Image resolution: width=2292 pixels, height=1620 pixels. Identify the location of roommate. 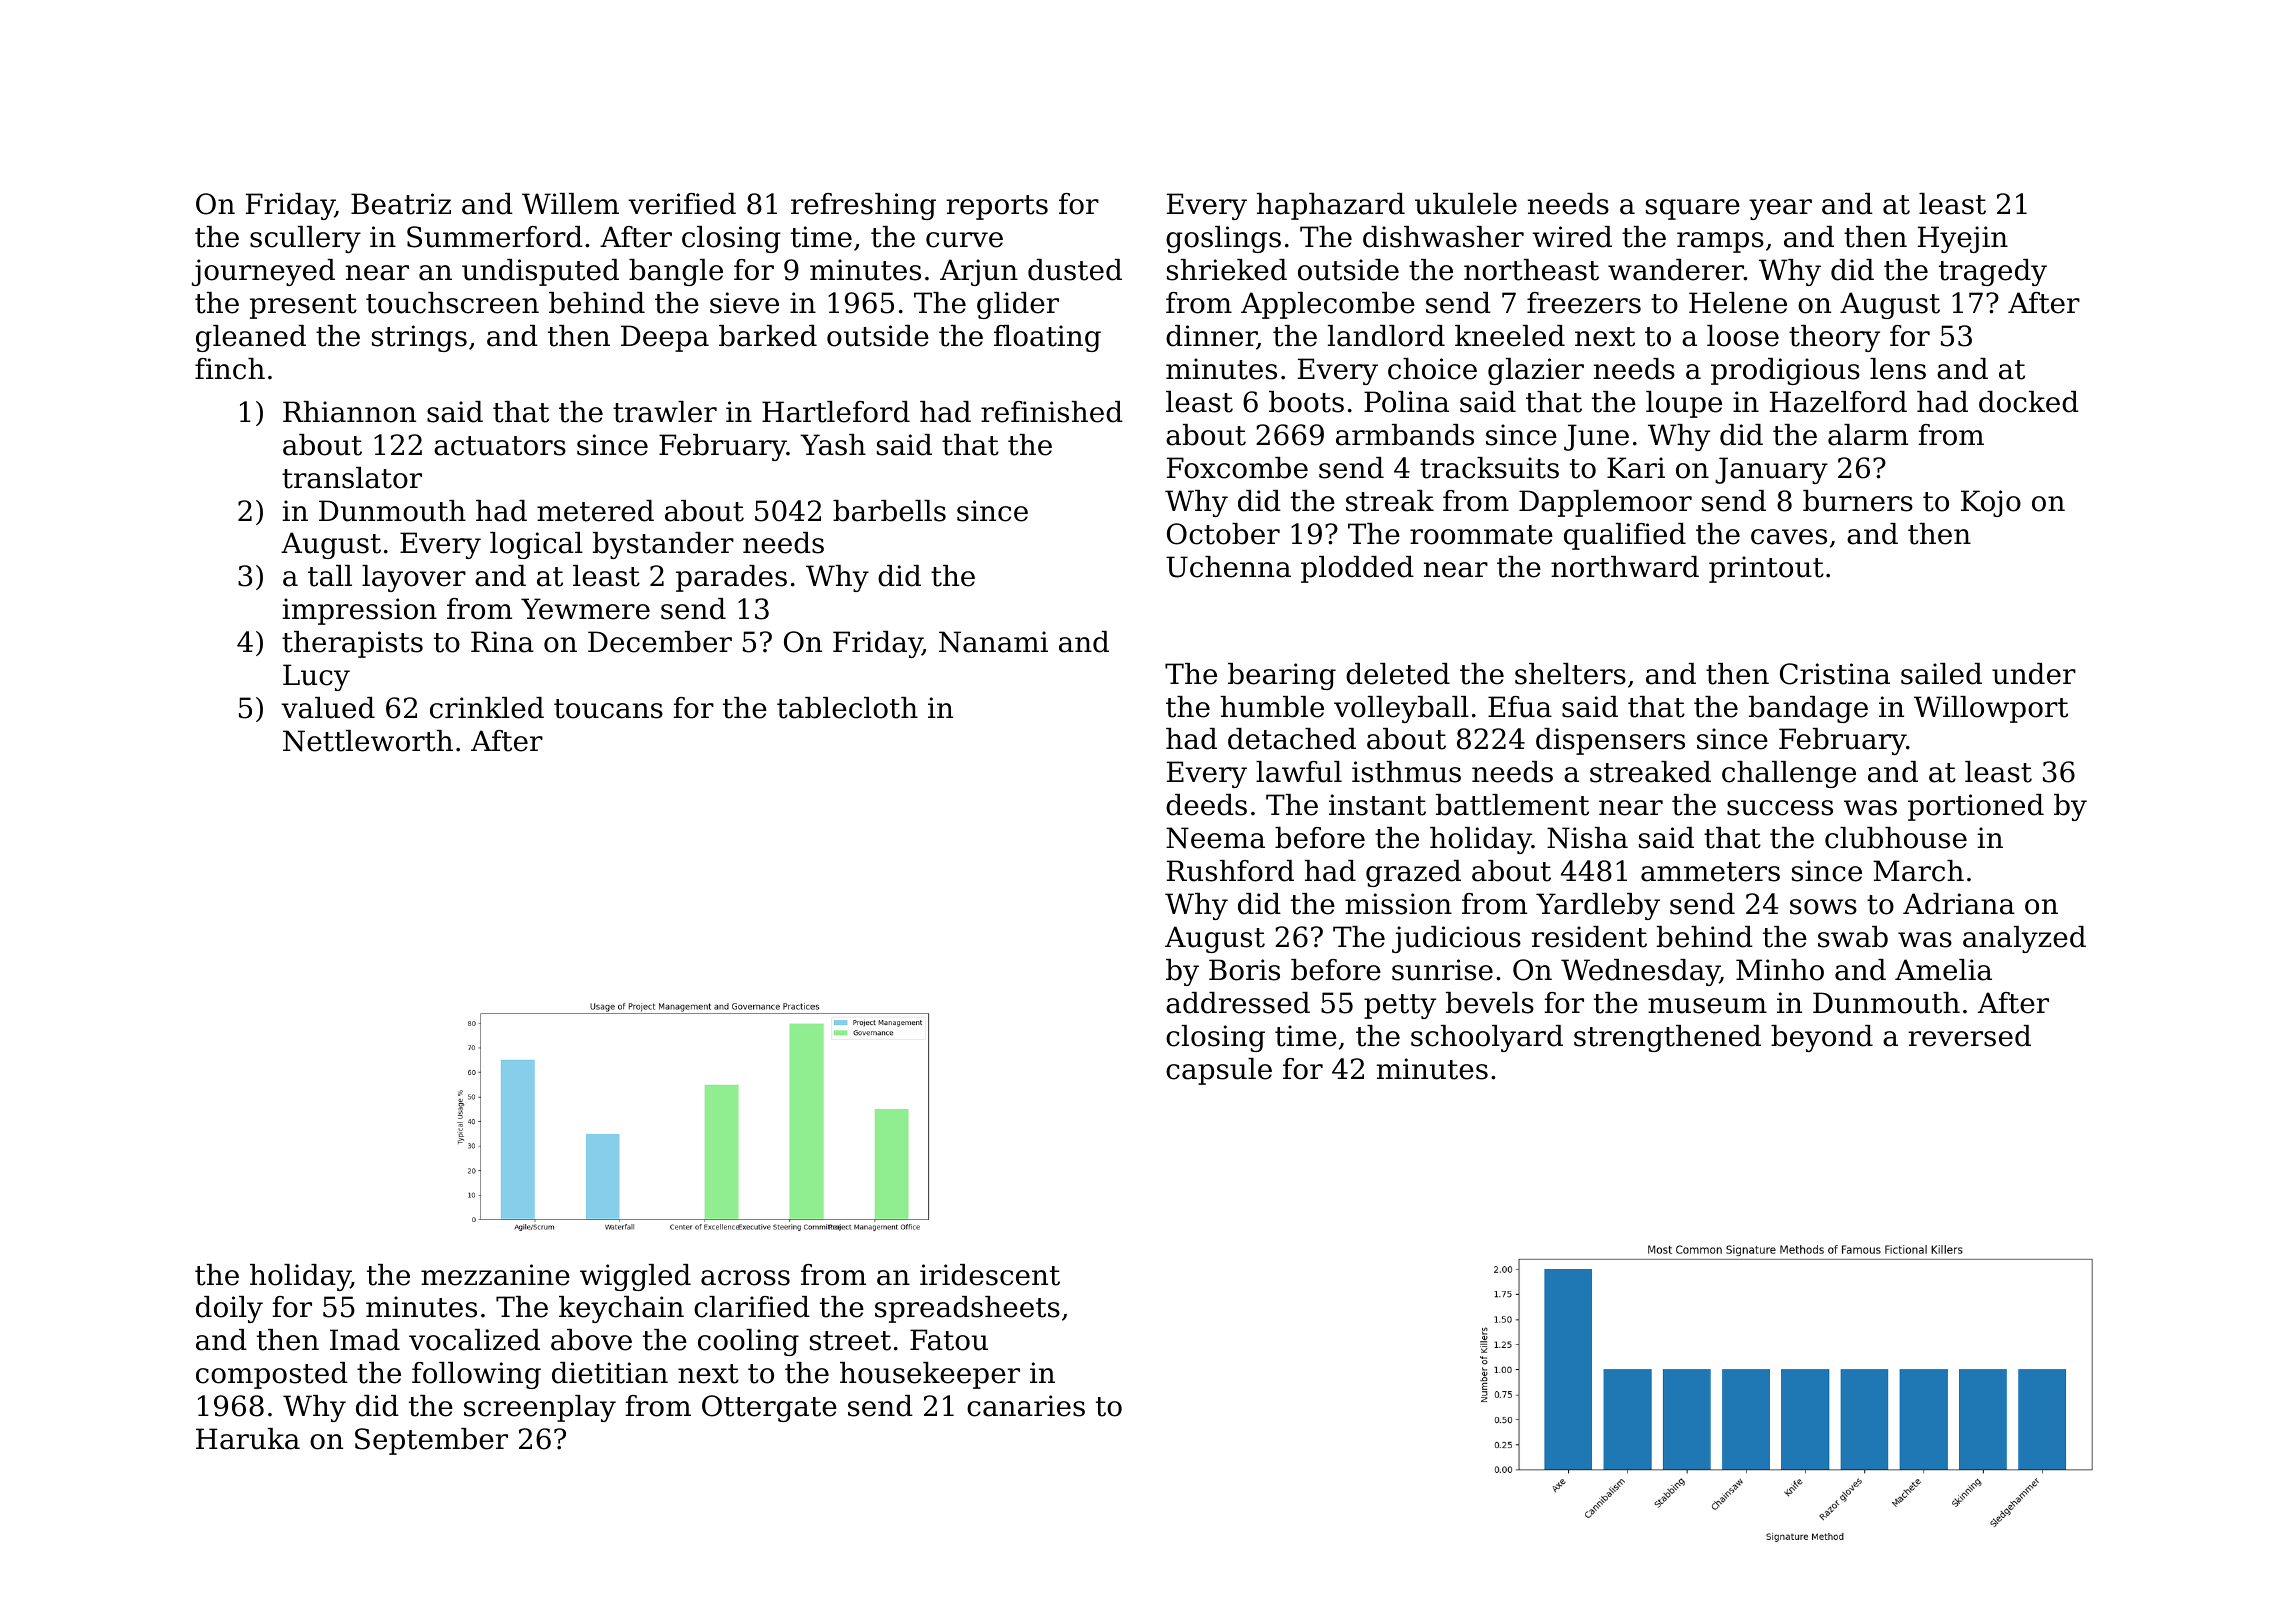
(1481, 535).
